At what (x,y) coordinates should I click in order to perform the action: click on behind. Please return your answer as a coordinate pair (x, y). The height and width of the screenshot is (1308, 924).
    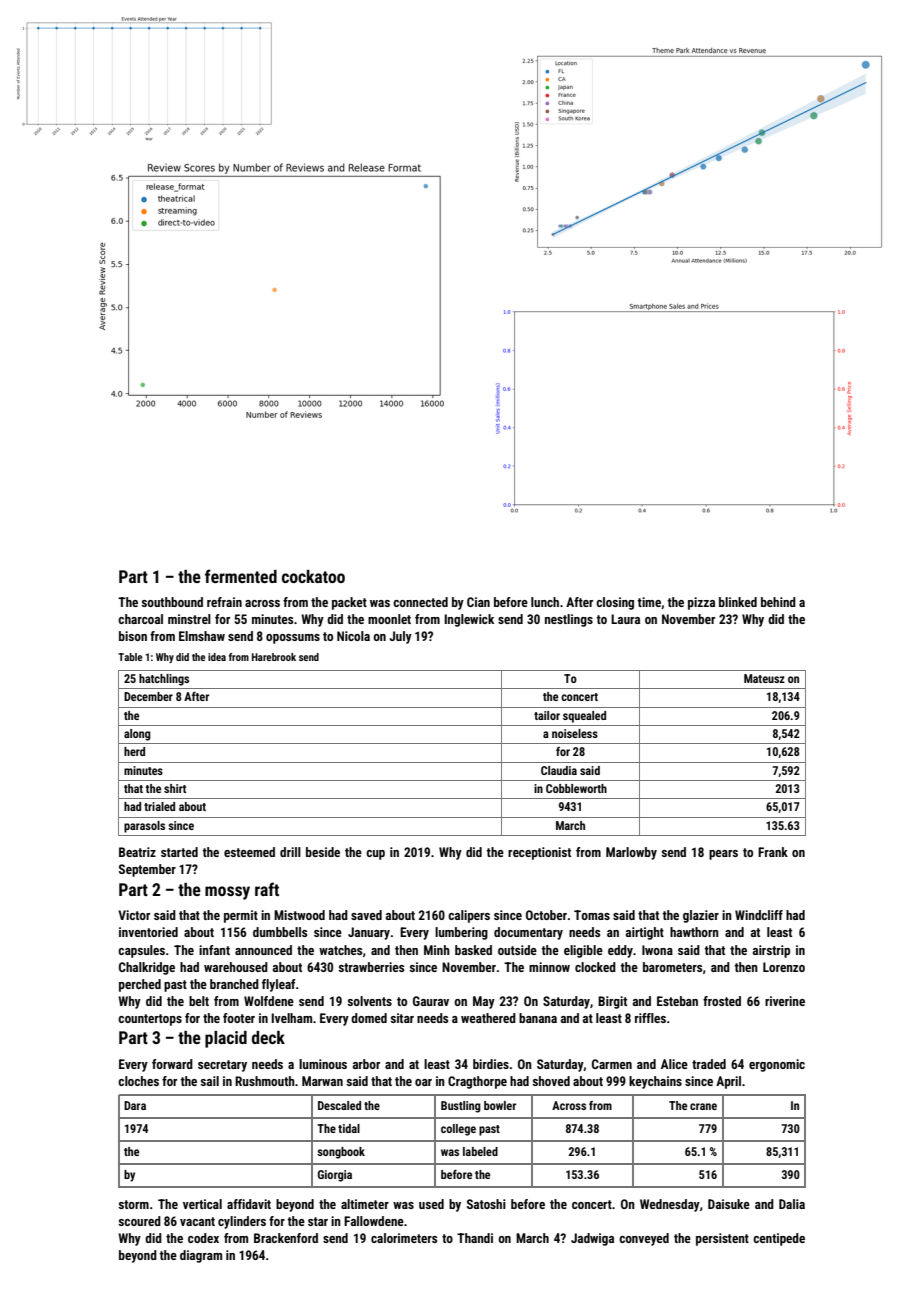
    Looking at the image, I should click on (778, 602).
